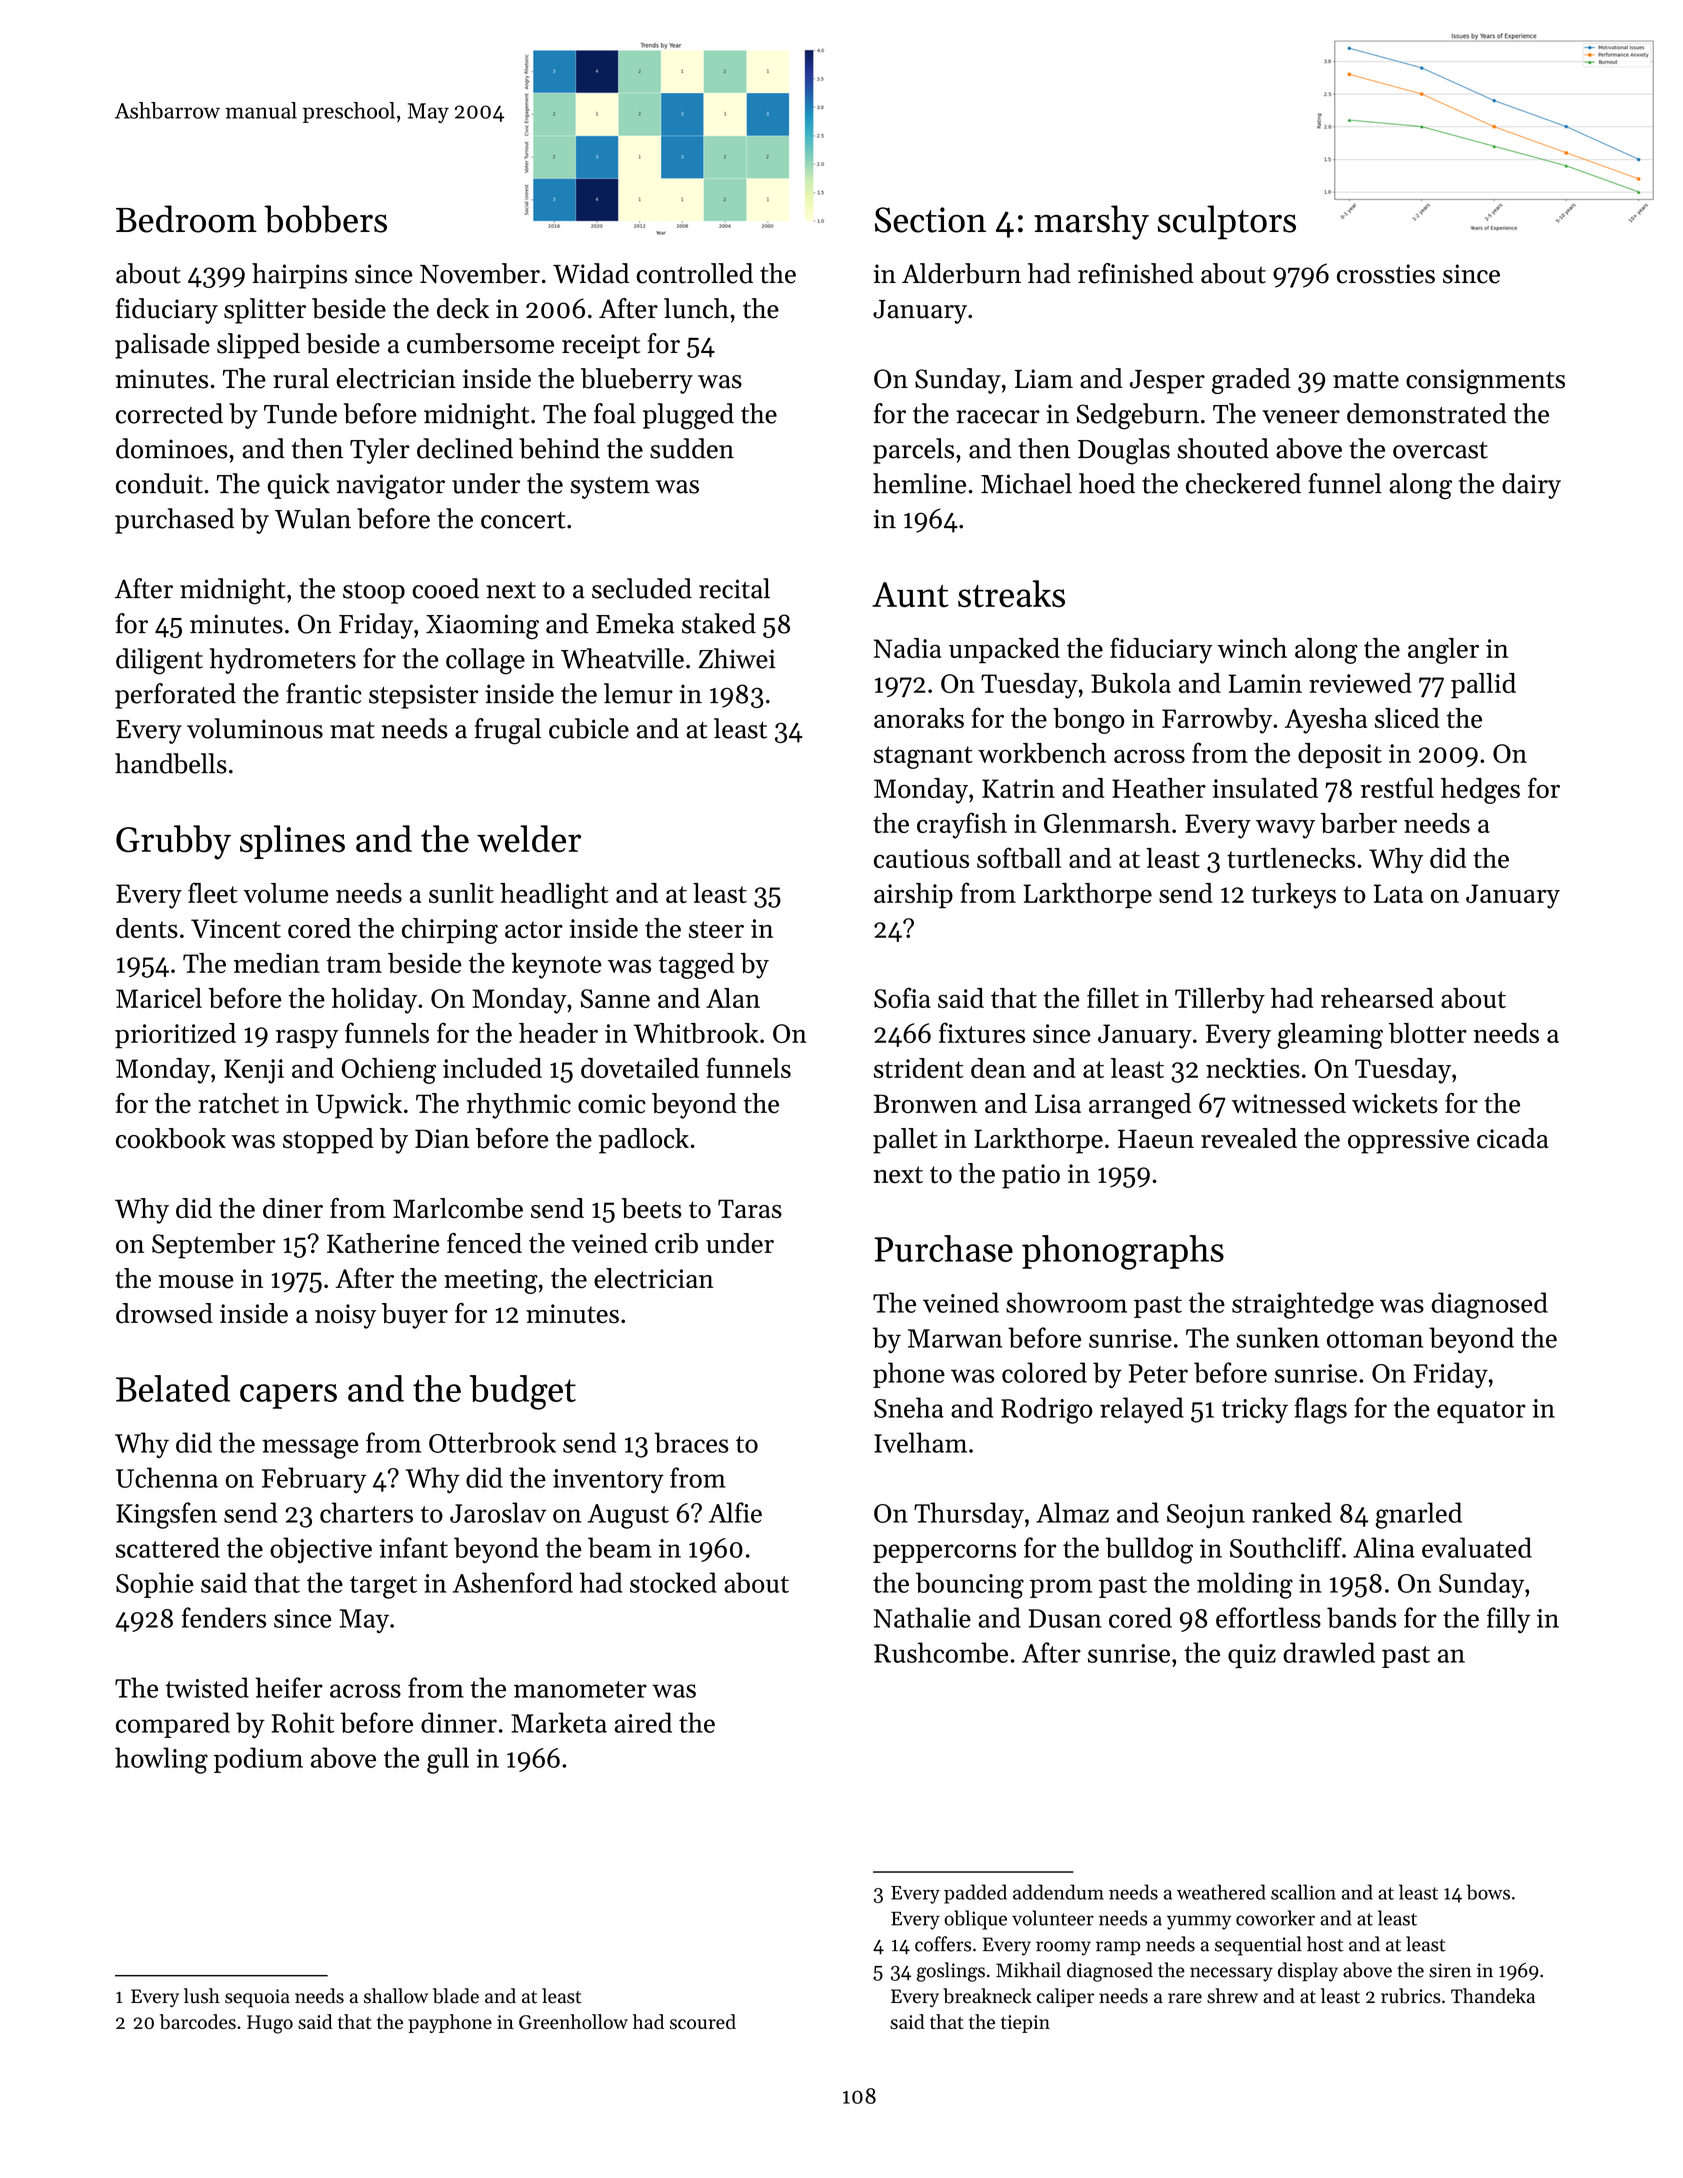  I want to click on quiz, so click(1252, 1656).
